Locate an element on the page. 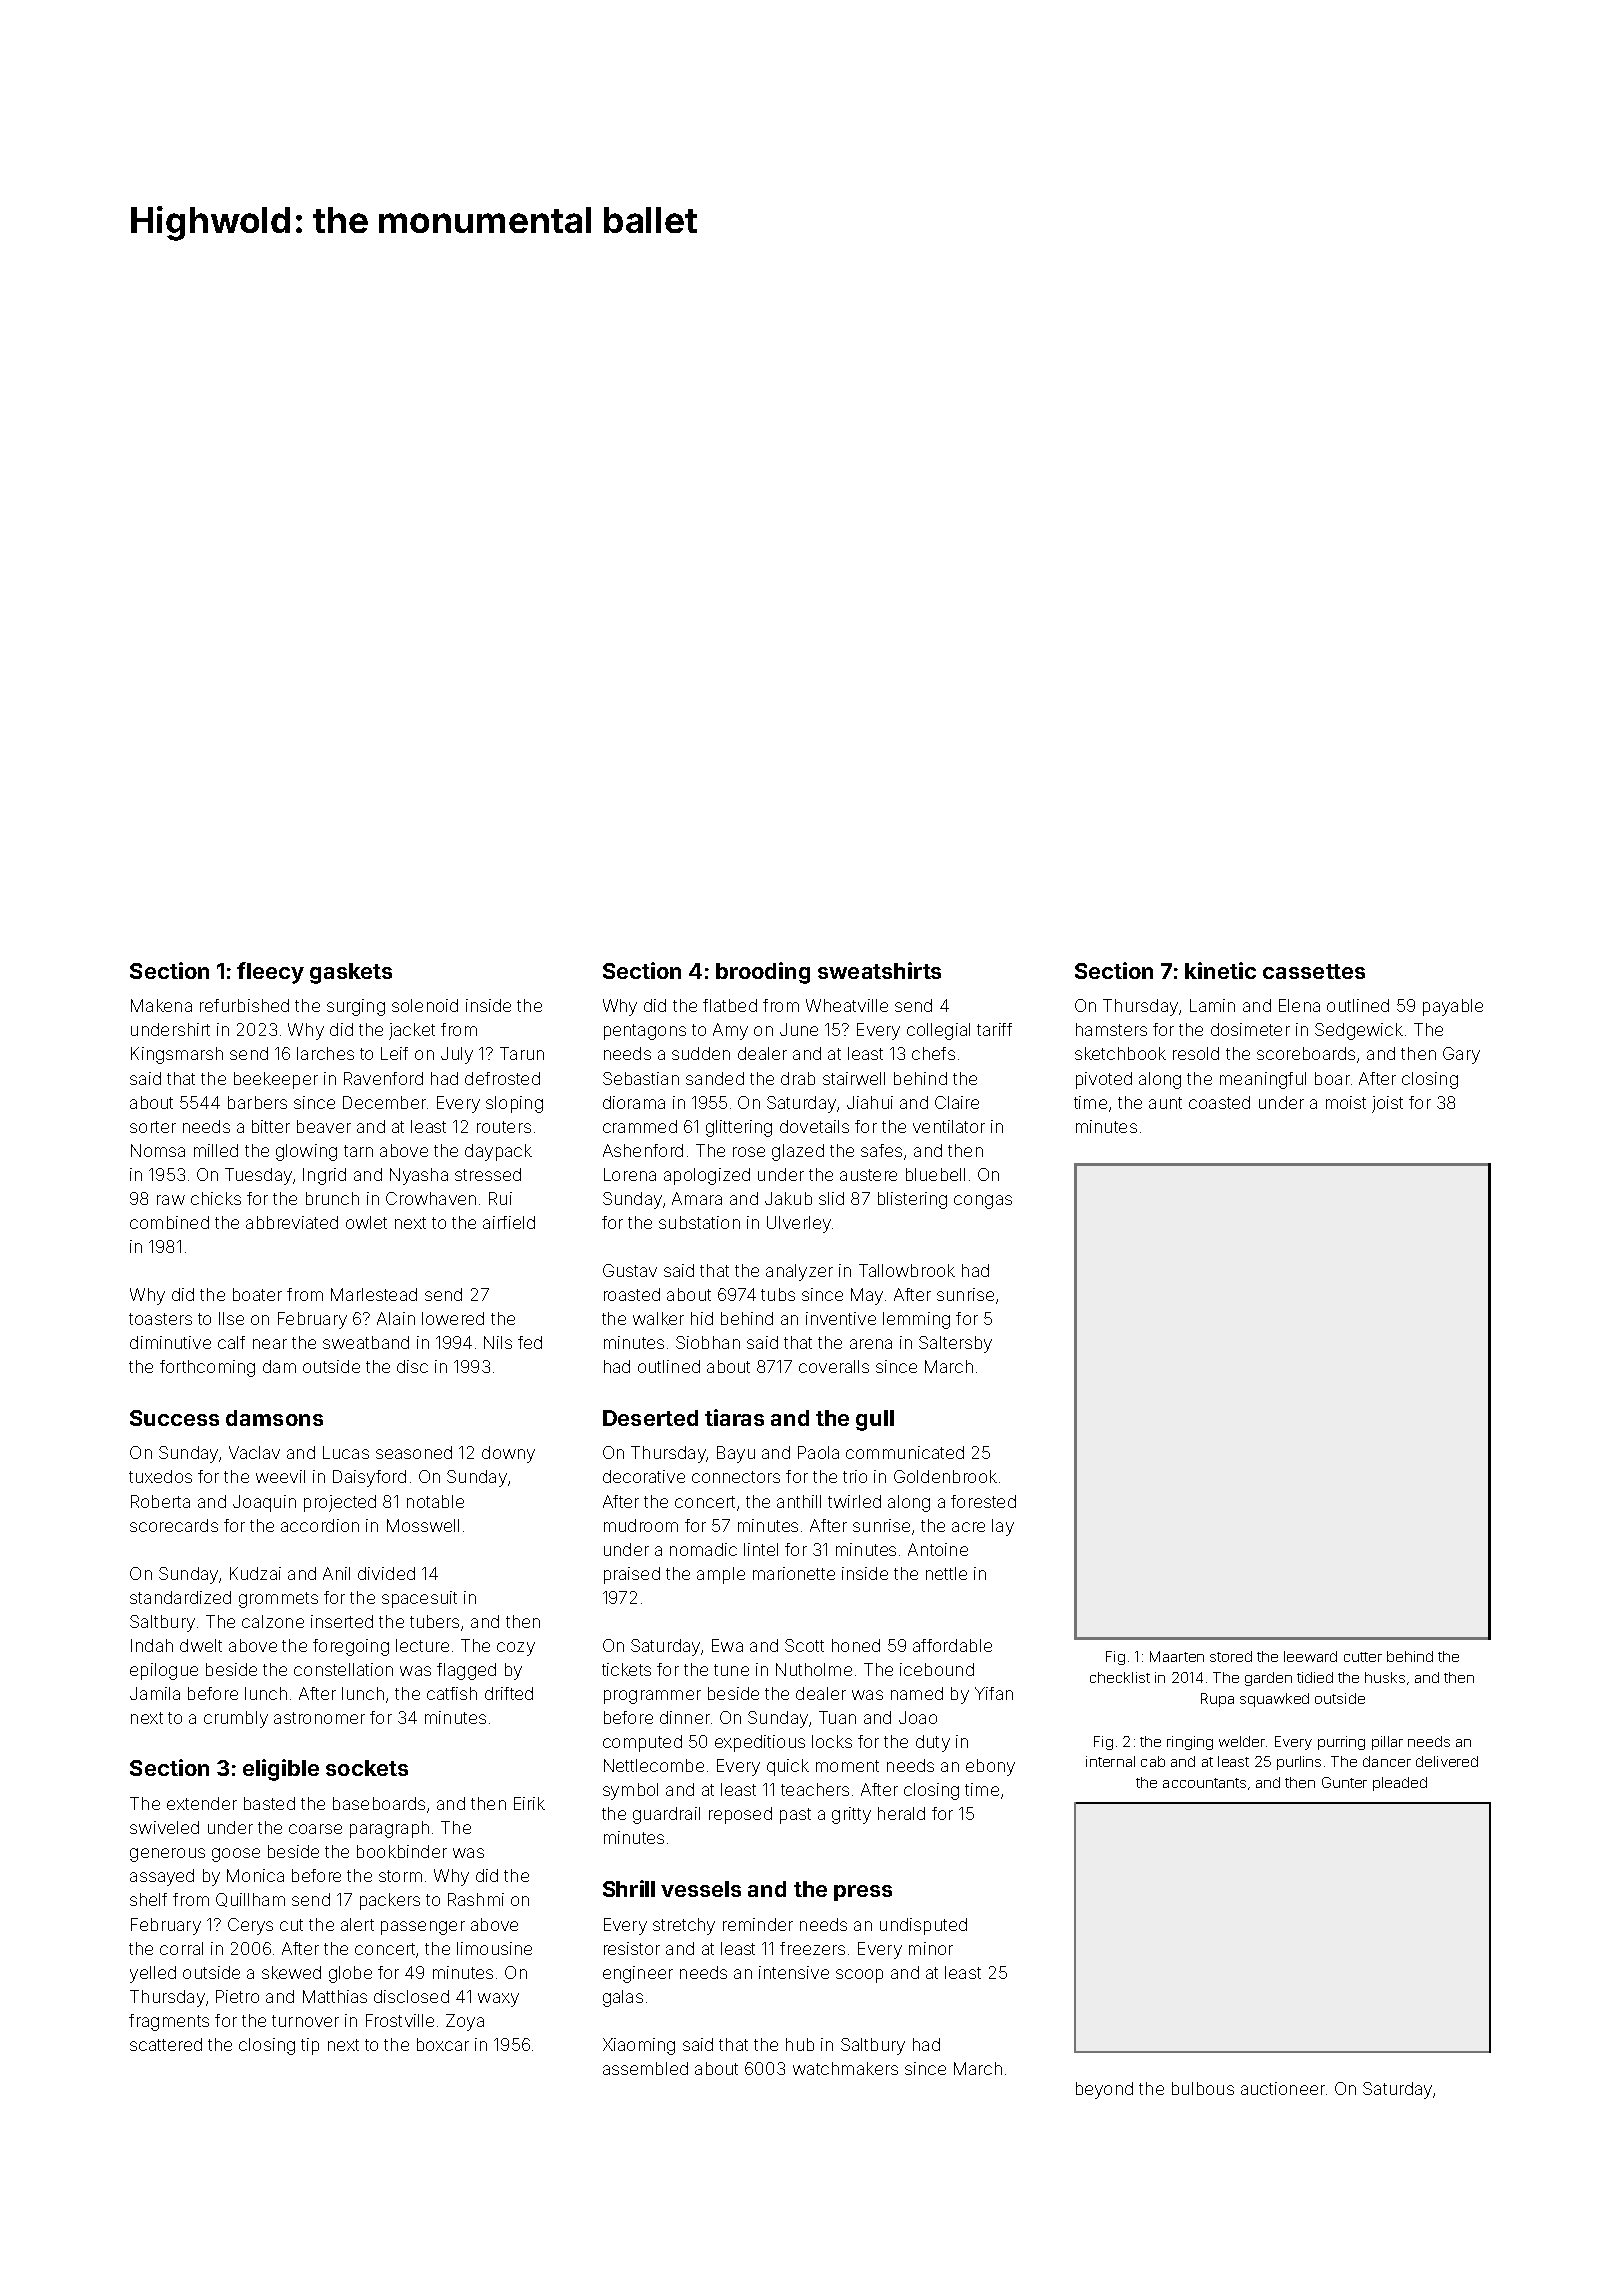 The height and width of the page is (2292, 1620). forested is located at coordinates (983, 1501).
